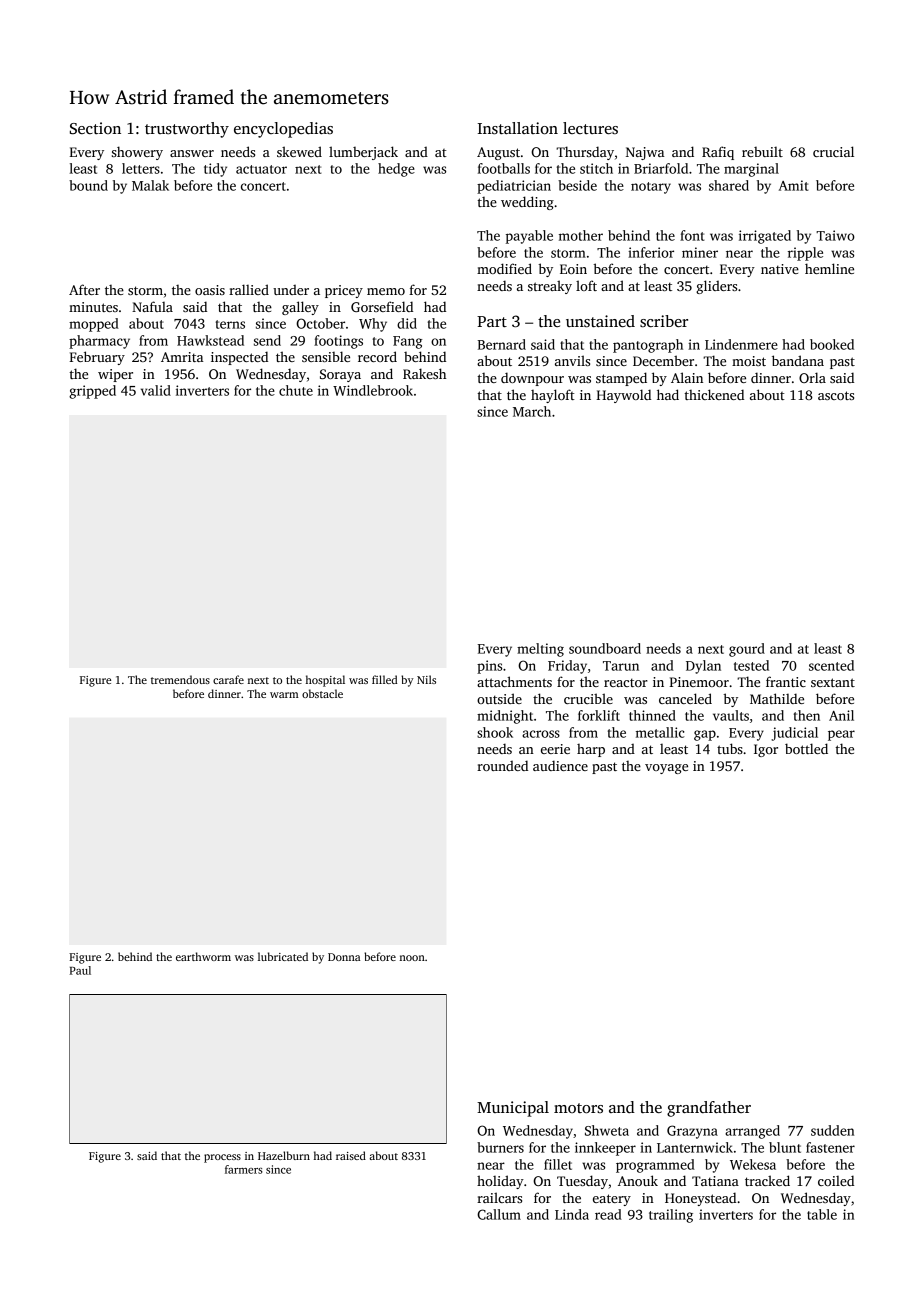  I want to click on noon, so click(412, 958).
